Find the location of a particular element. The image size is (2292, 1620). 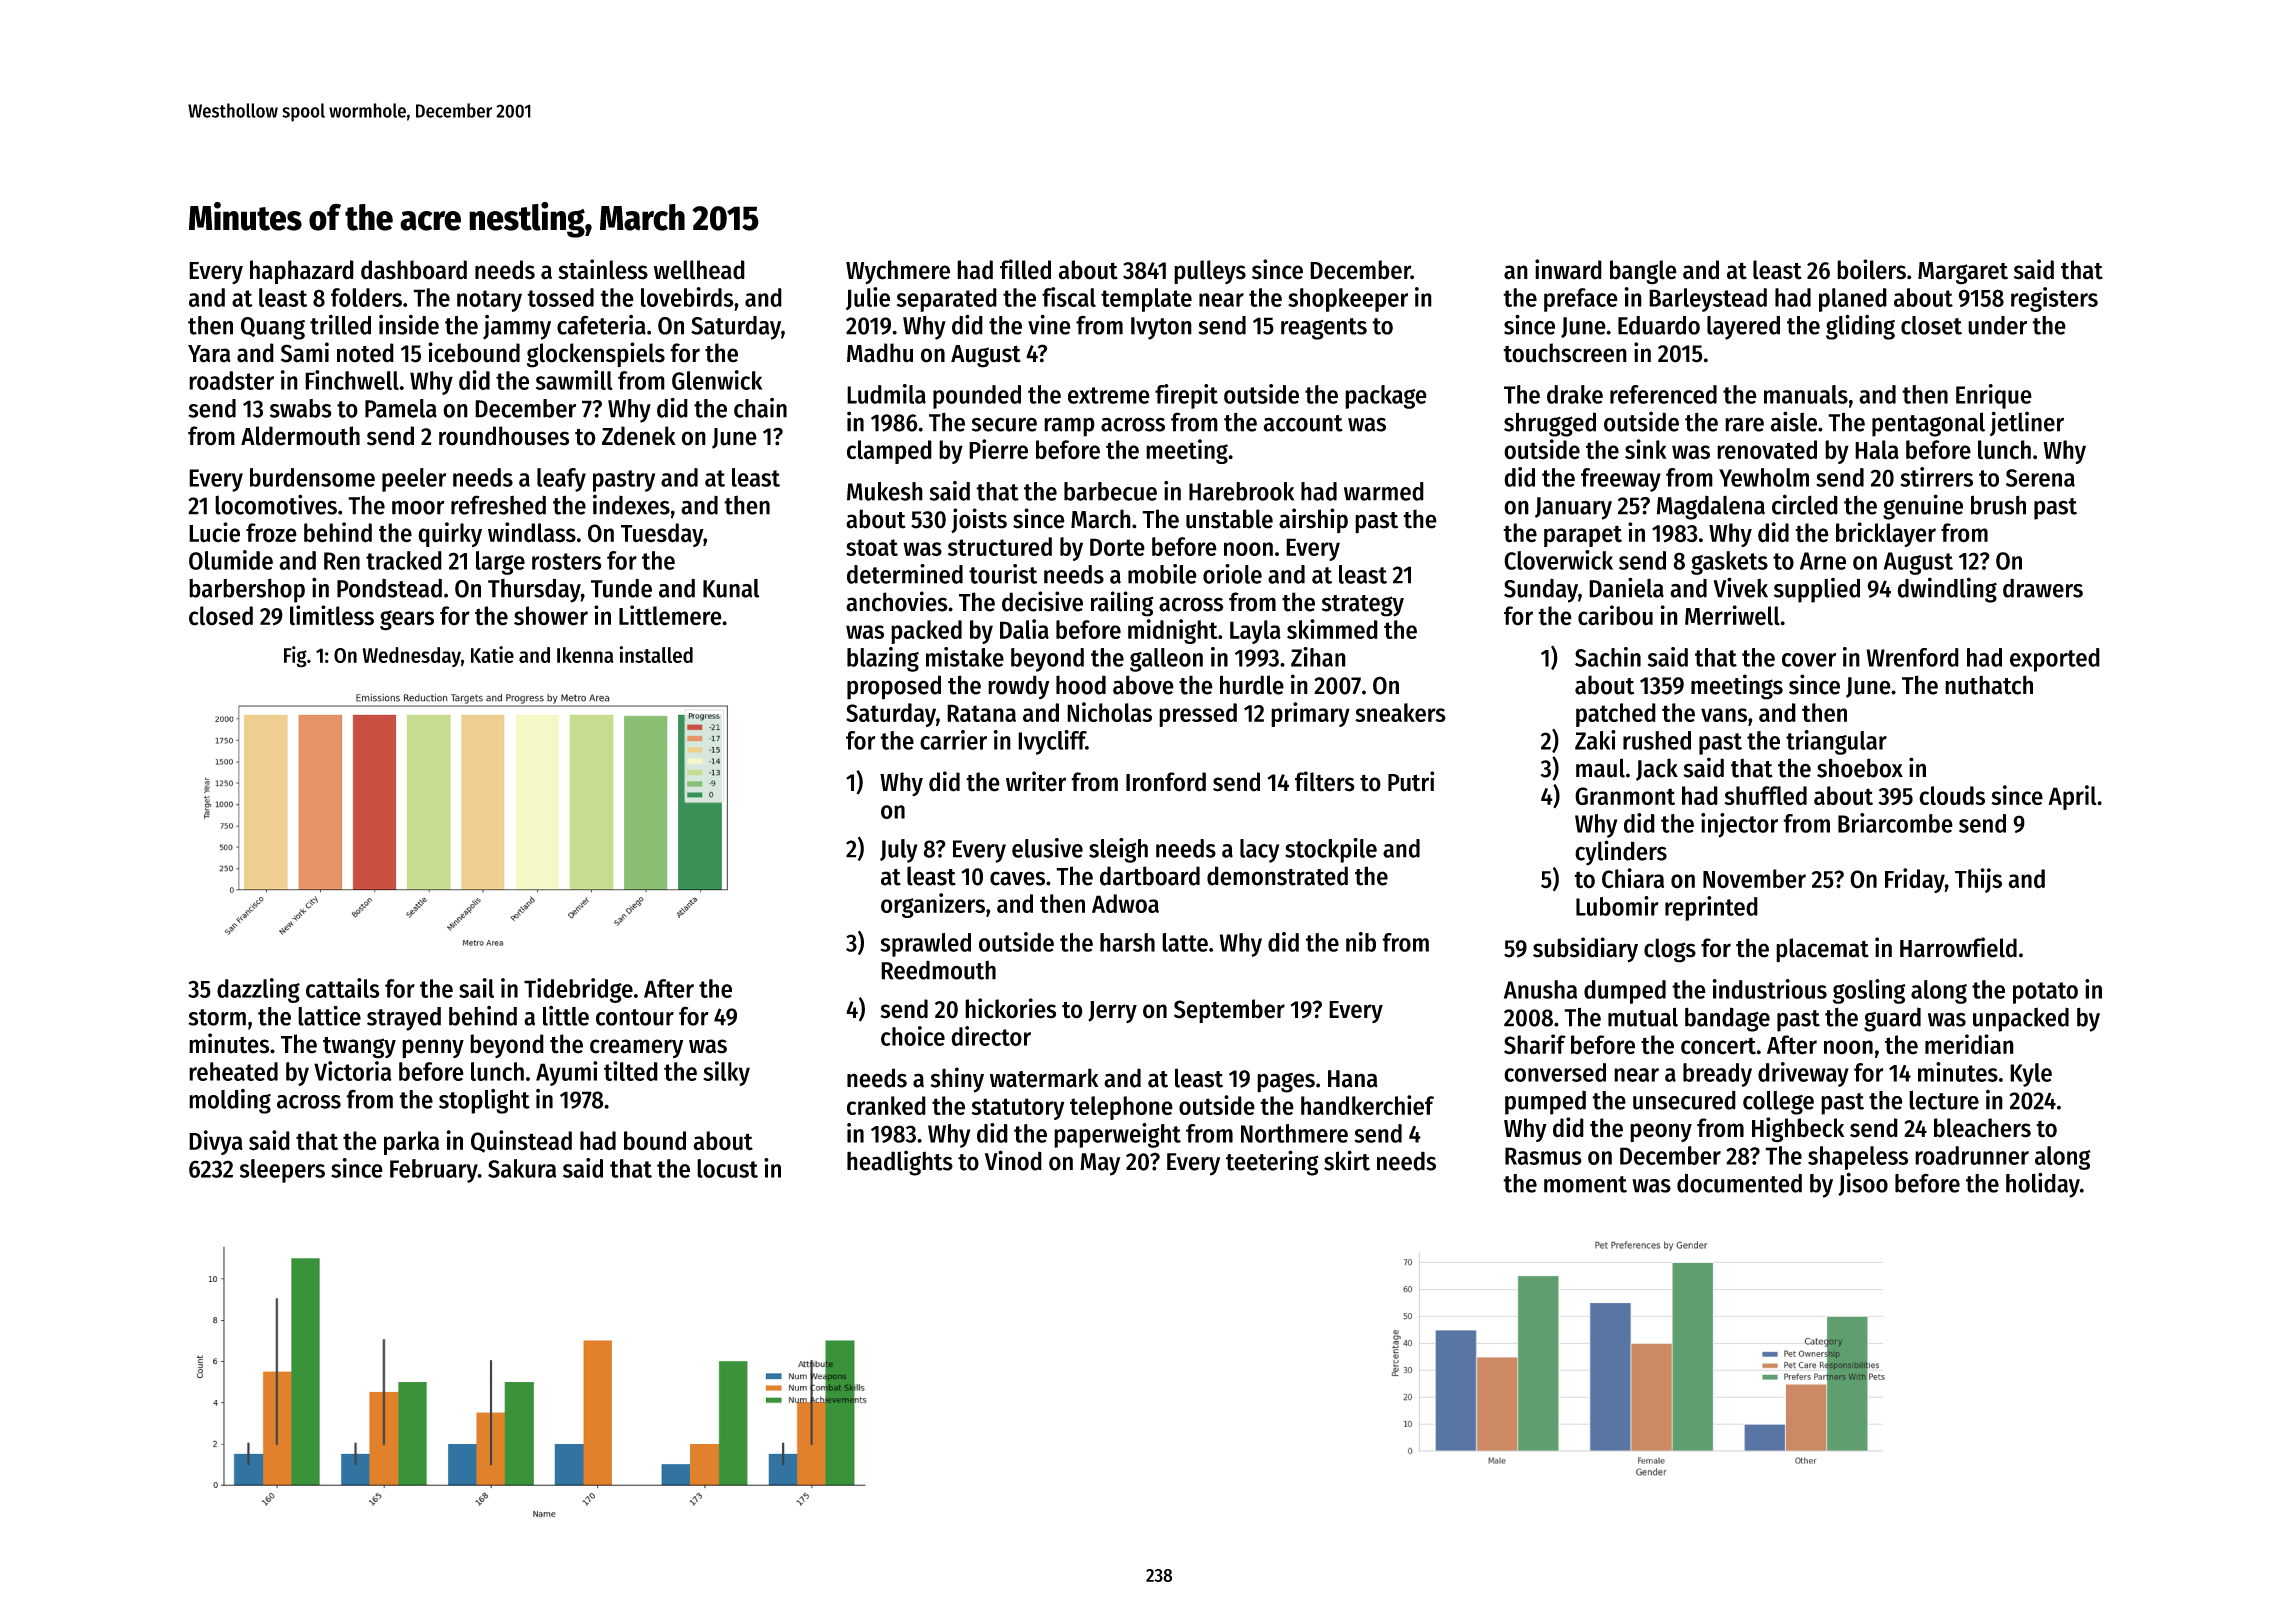

stainless is located at coordinates (603, 269).
